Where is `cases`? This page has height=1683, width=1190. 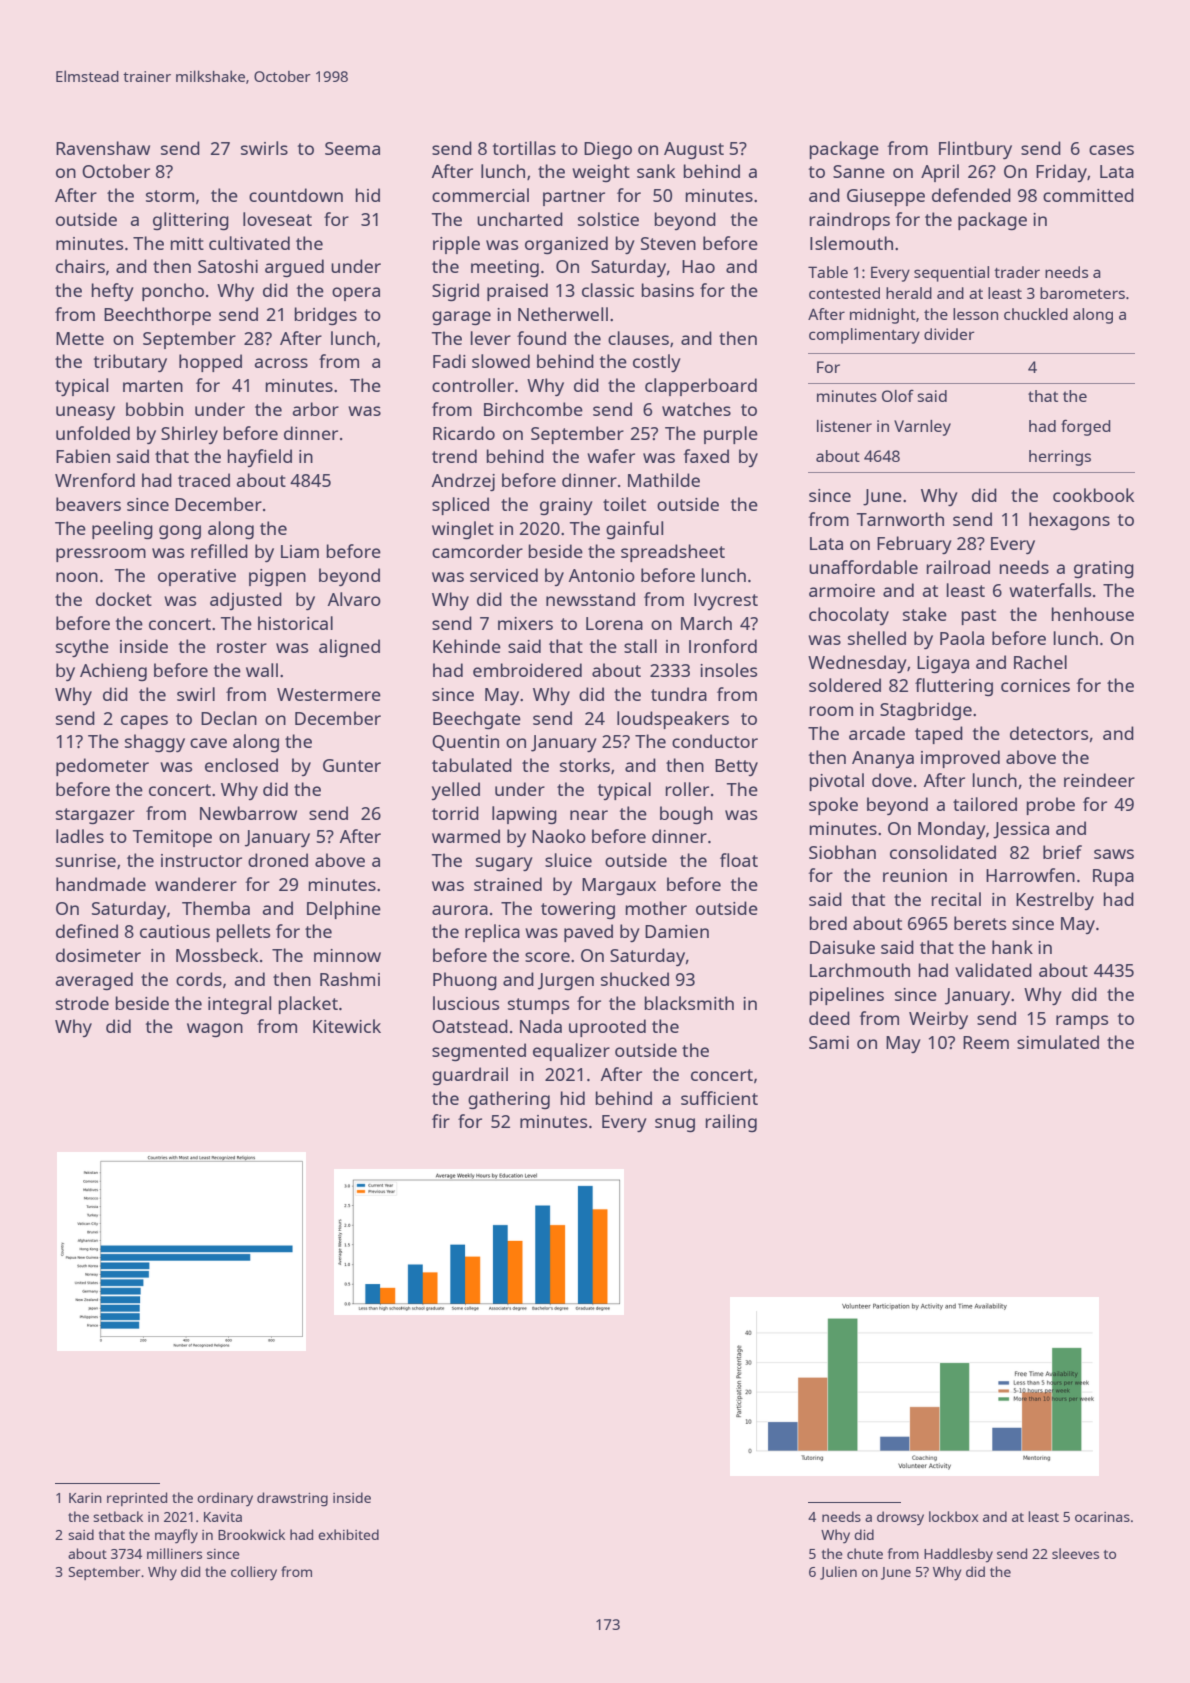
cases is located at coordinates (1111, 150).
